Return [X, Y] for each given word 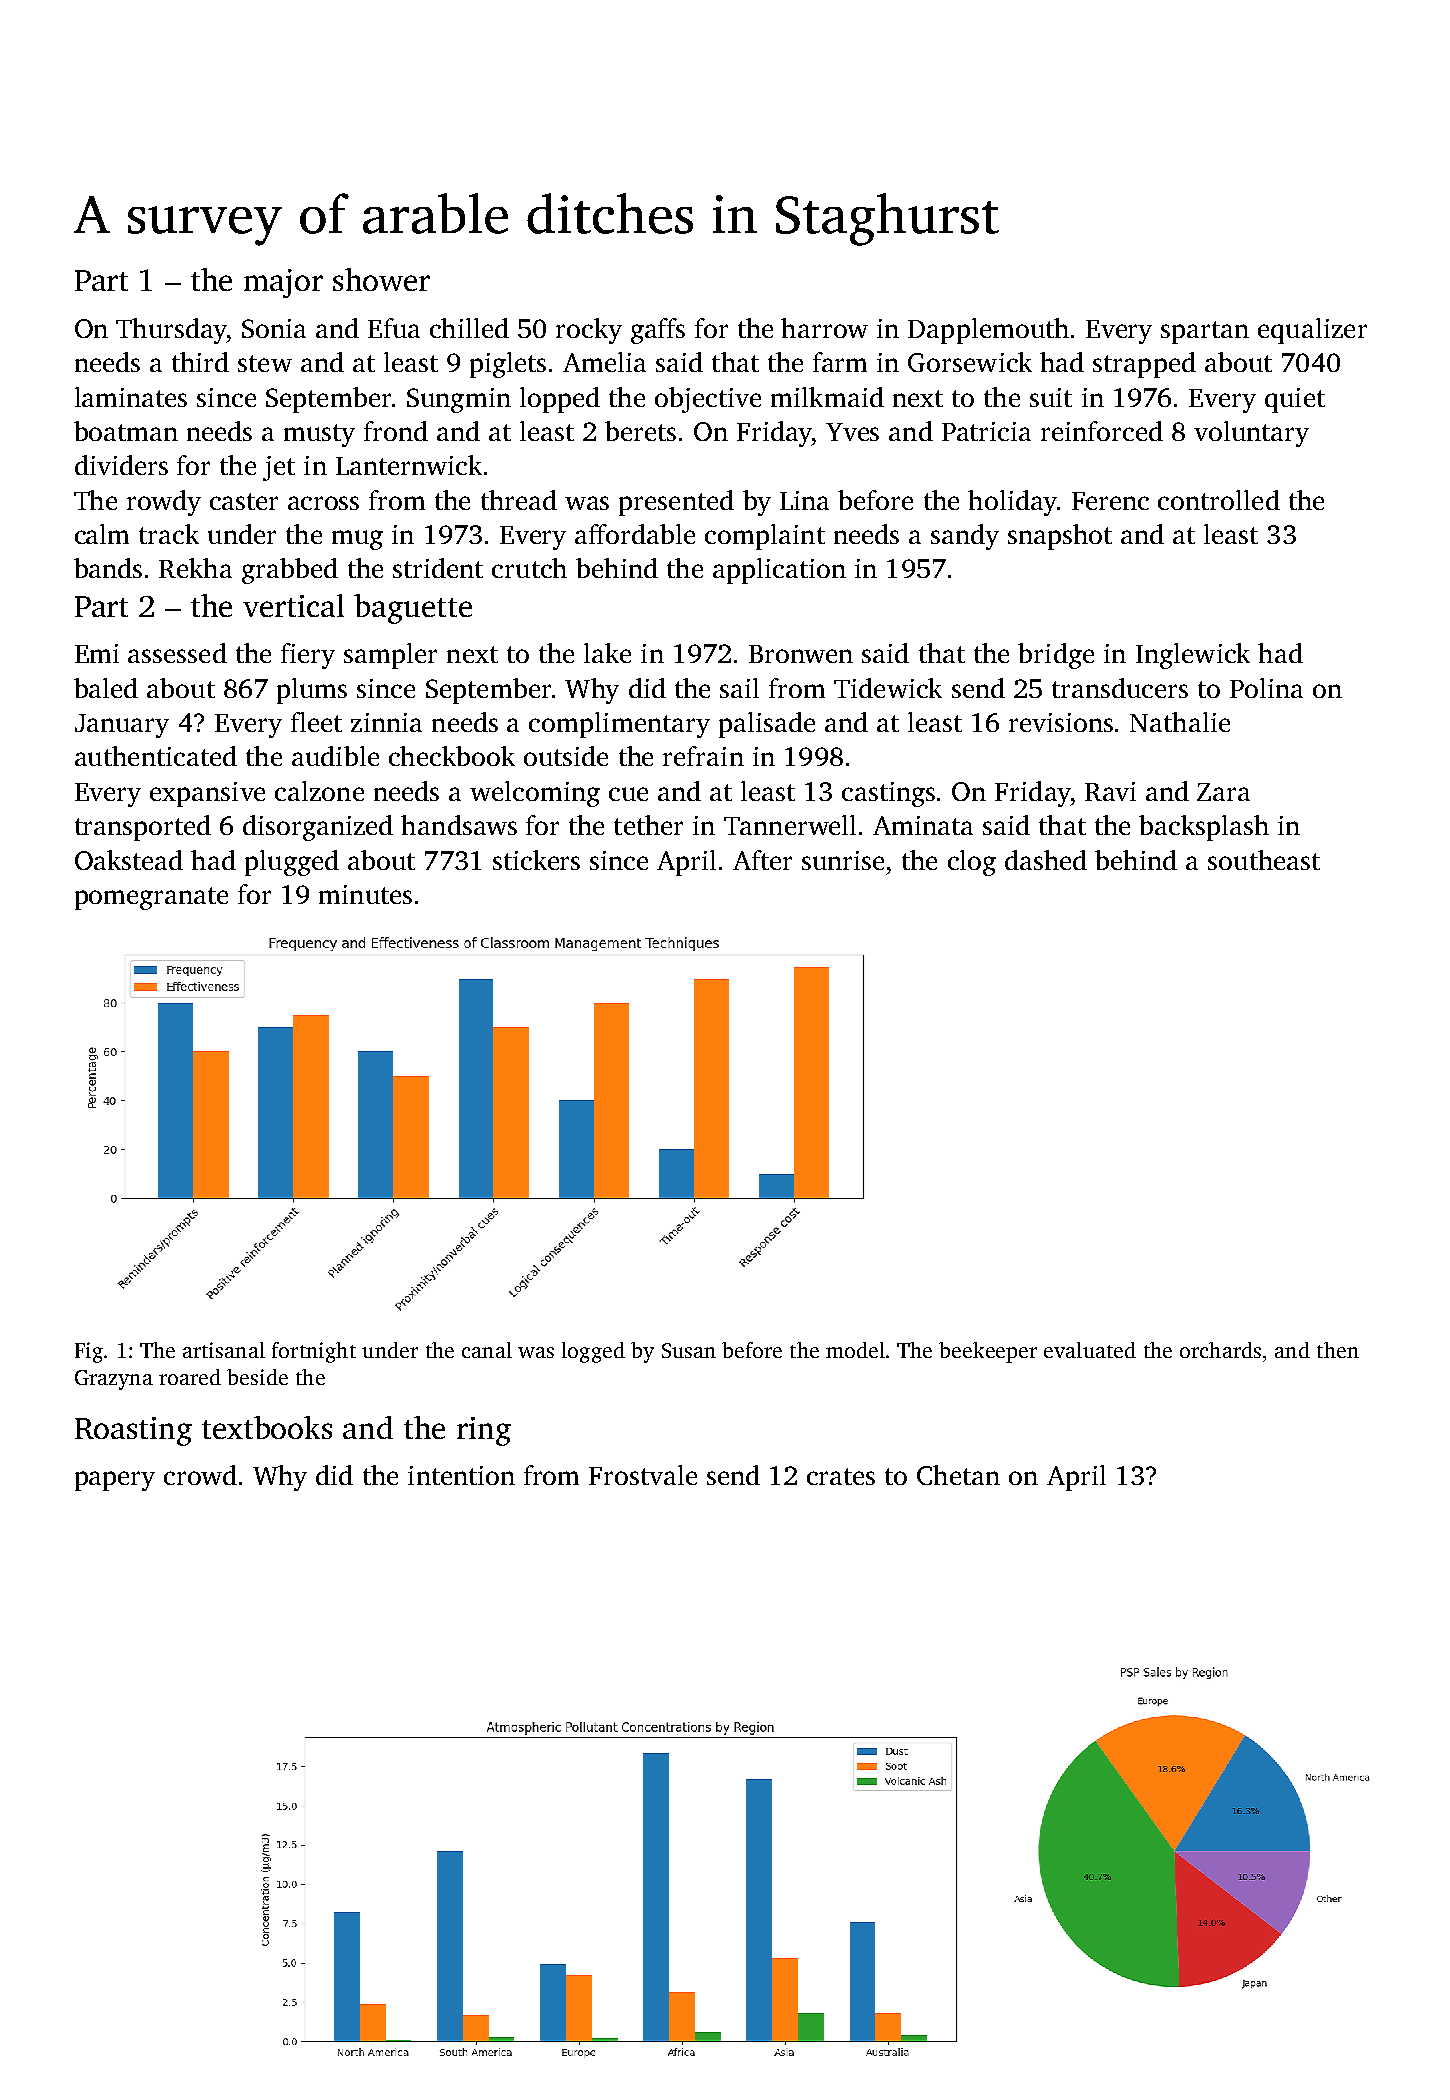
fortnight [314, 1352]
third [200, 362]
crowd [200, 1475]
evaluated [1090, 1350]
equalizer [1312, 331]
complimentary [619, 725]
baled [106, 688]
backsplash [1204, 828]
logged [593, 1352]
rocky [589, 331]
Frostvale [643, 1475]
